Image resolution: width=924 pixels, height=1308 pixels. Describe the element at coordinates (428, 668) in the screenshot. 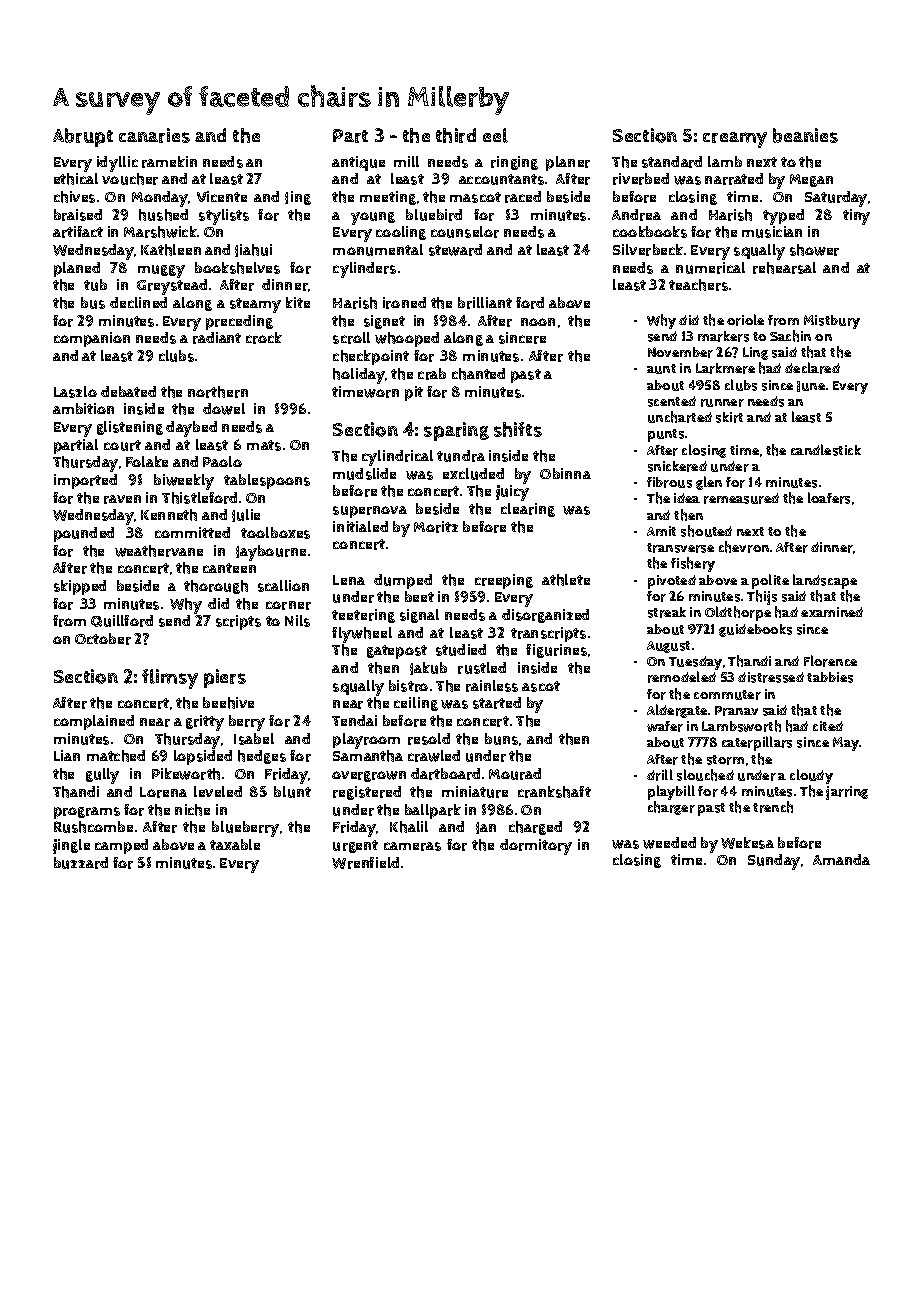

I see `Jakub` at that location.
